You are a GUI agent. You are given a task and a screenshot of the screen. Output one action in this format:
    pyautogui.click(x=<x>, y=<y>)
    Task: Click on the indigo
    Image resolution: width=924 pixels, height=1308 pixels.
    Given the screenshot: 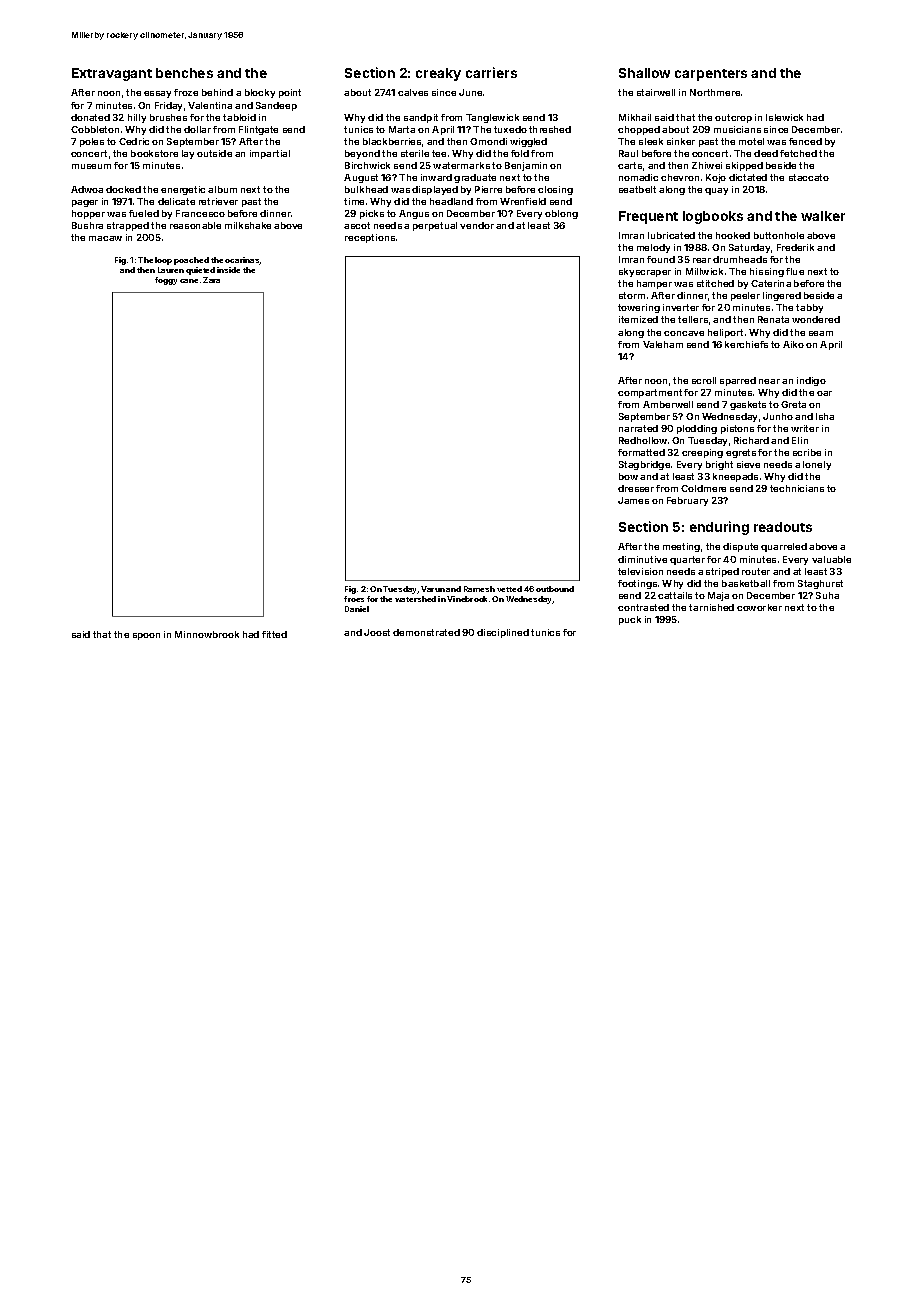 What is the action you would take?
    pyautogui.click(x=811, y=381)
